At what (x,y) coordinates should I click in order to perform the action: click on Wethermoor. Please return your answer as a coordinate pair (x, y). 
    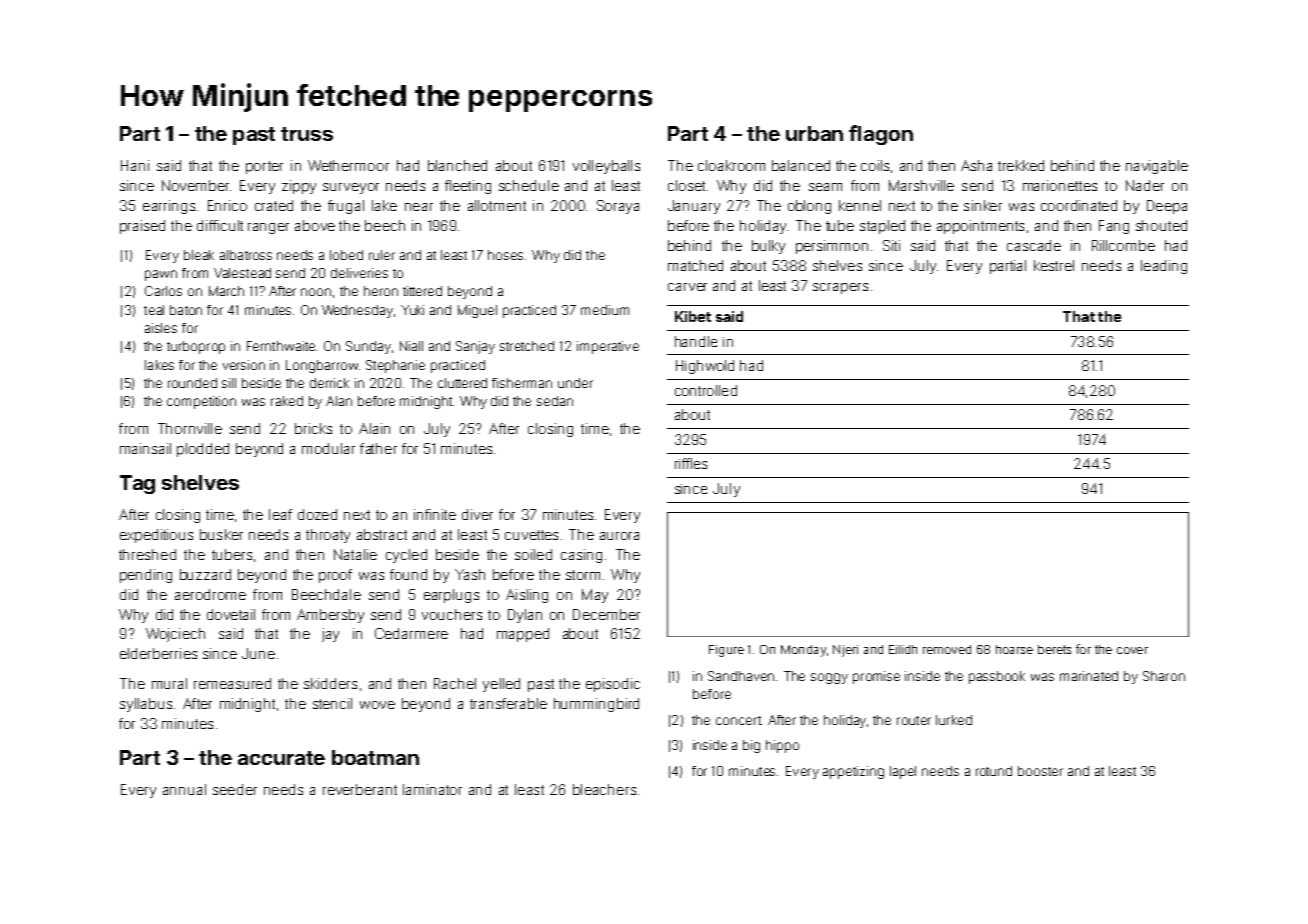
    Looking at the image, I should click on (348, 165).
